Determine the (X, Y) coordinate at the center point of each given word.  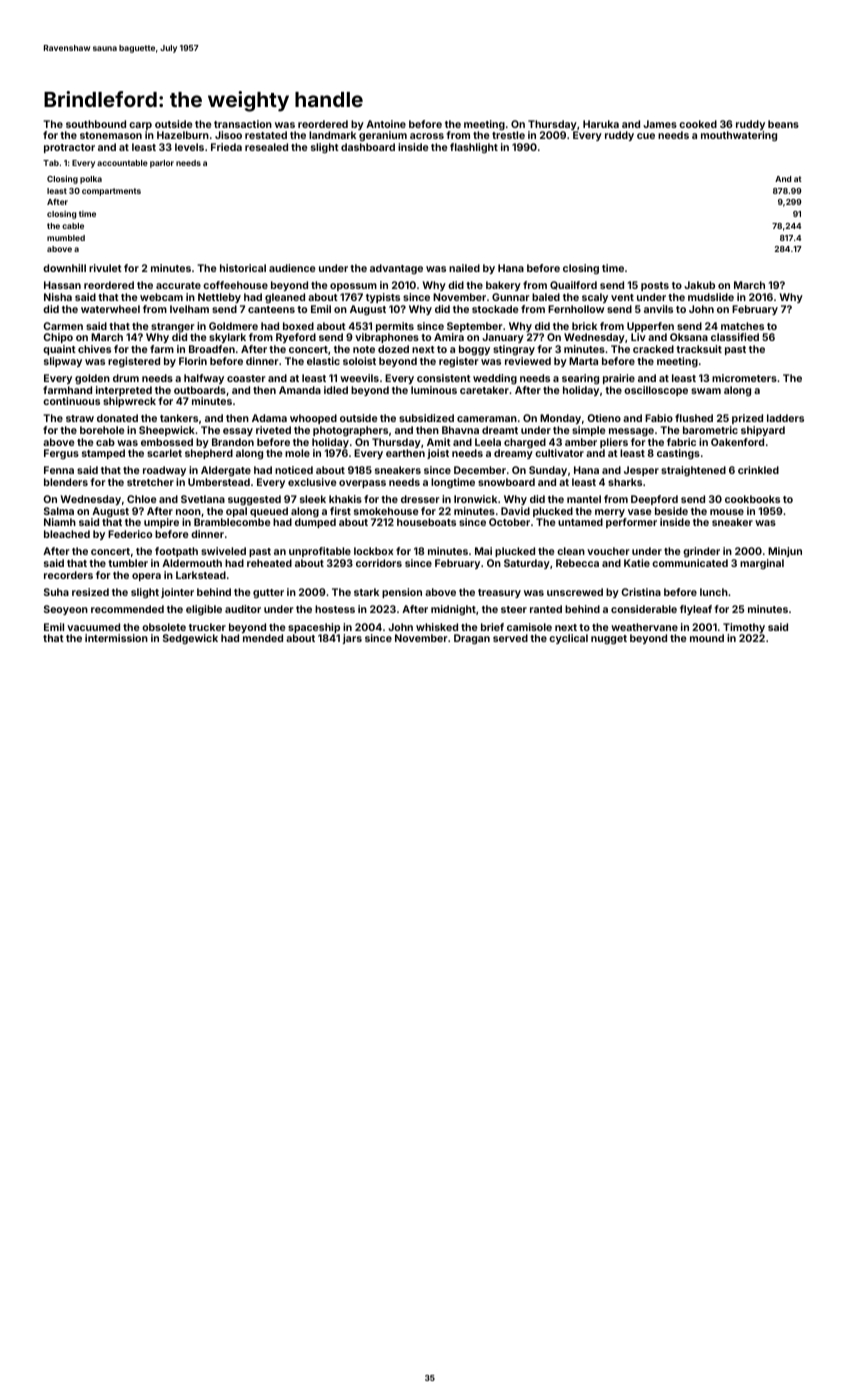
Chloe (141, 499)
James (660, 124)
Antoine (386, 124)
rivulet (105, 268)
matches (742, 326)
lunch (714, 592)
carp (140, 126)
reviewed (528, 361)
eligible (204, 610)
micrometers (744, 378)
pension (402, 593)
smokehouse (386, 511)
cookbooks (752, 499)
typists (383, 298)
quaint (59, 350)
